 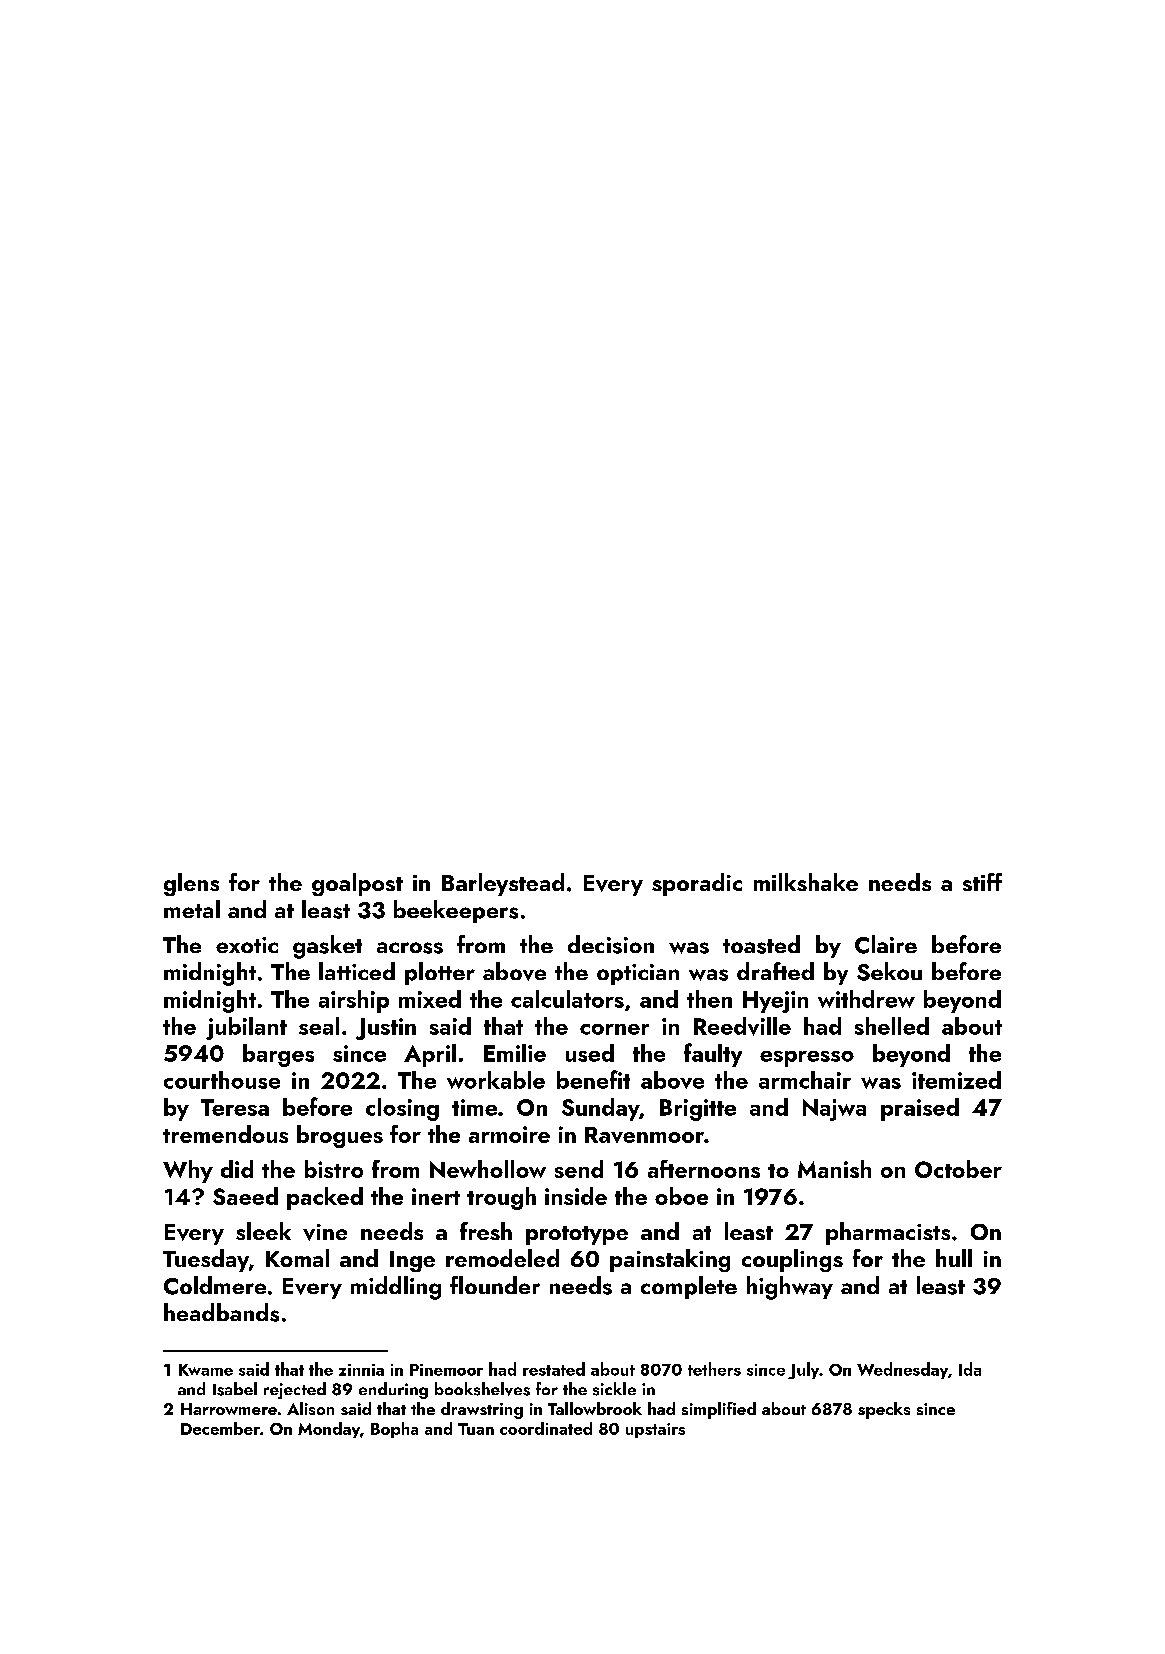 I want to click on closing, so click(x=402, y=1109).
